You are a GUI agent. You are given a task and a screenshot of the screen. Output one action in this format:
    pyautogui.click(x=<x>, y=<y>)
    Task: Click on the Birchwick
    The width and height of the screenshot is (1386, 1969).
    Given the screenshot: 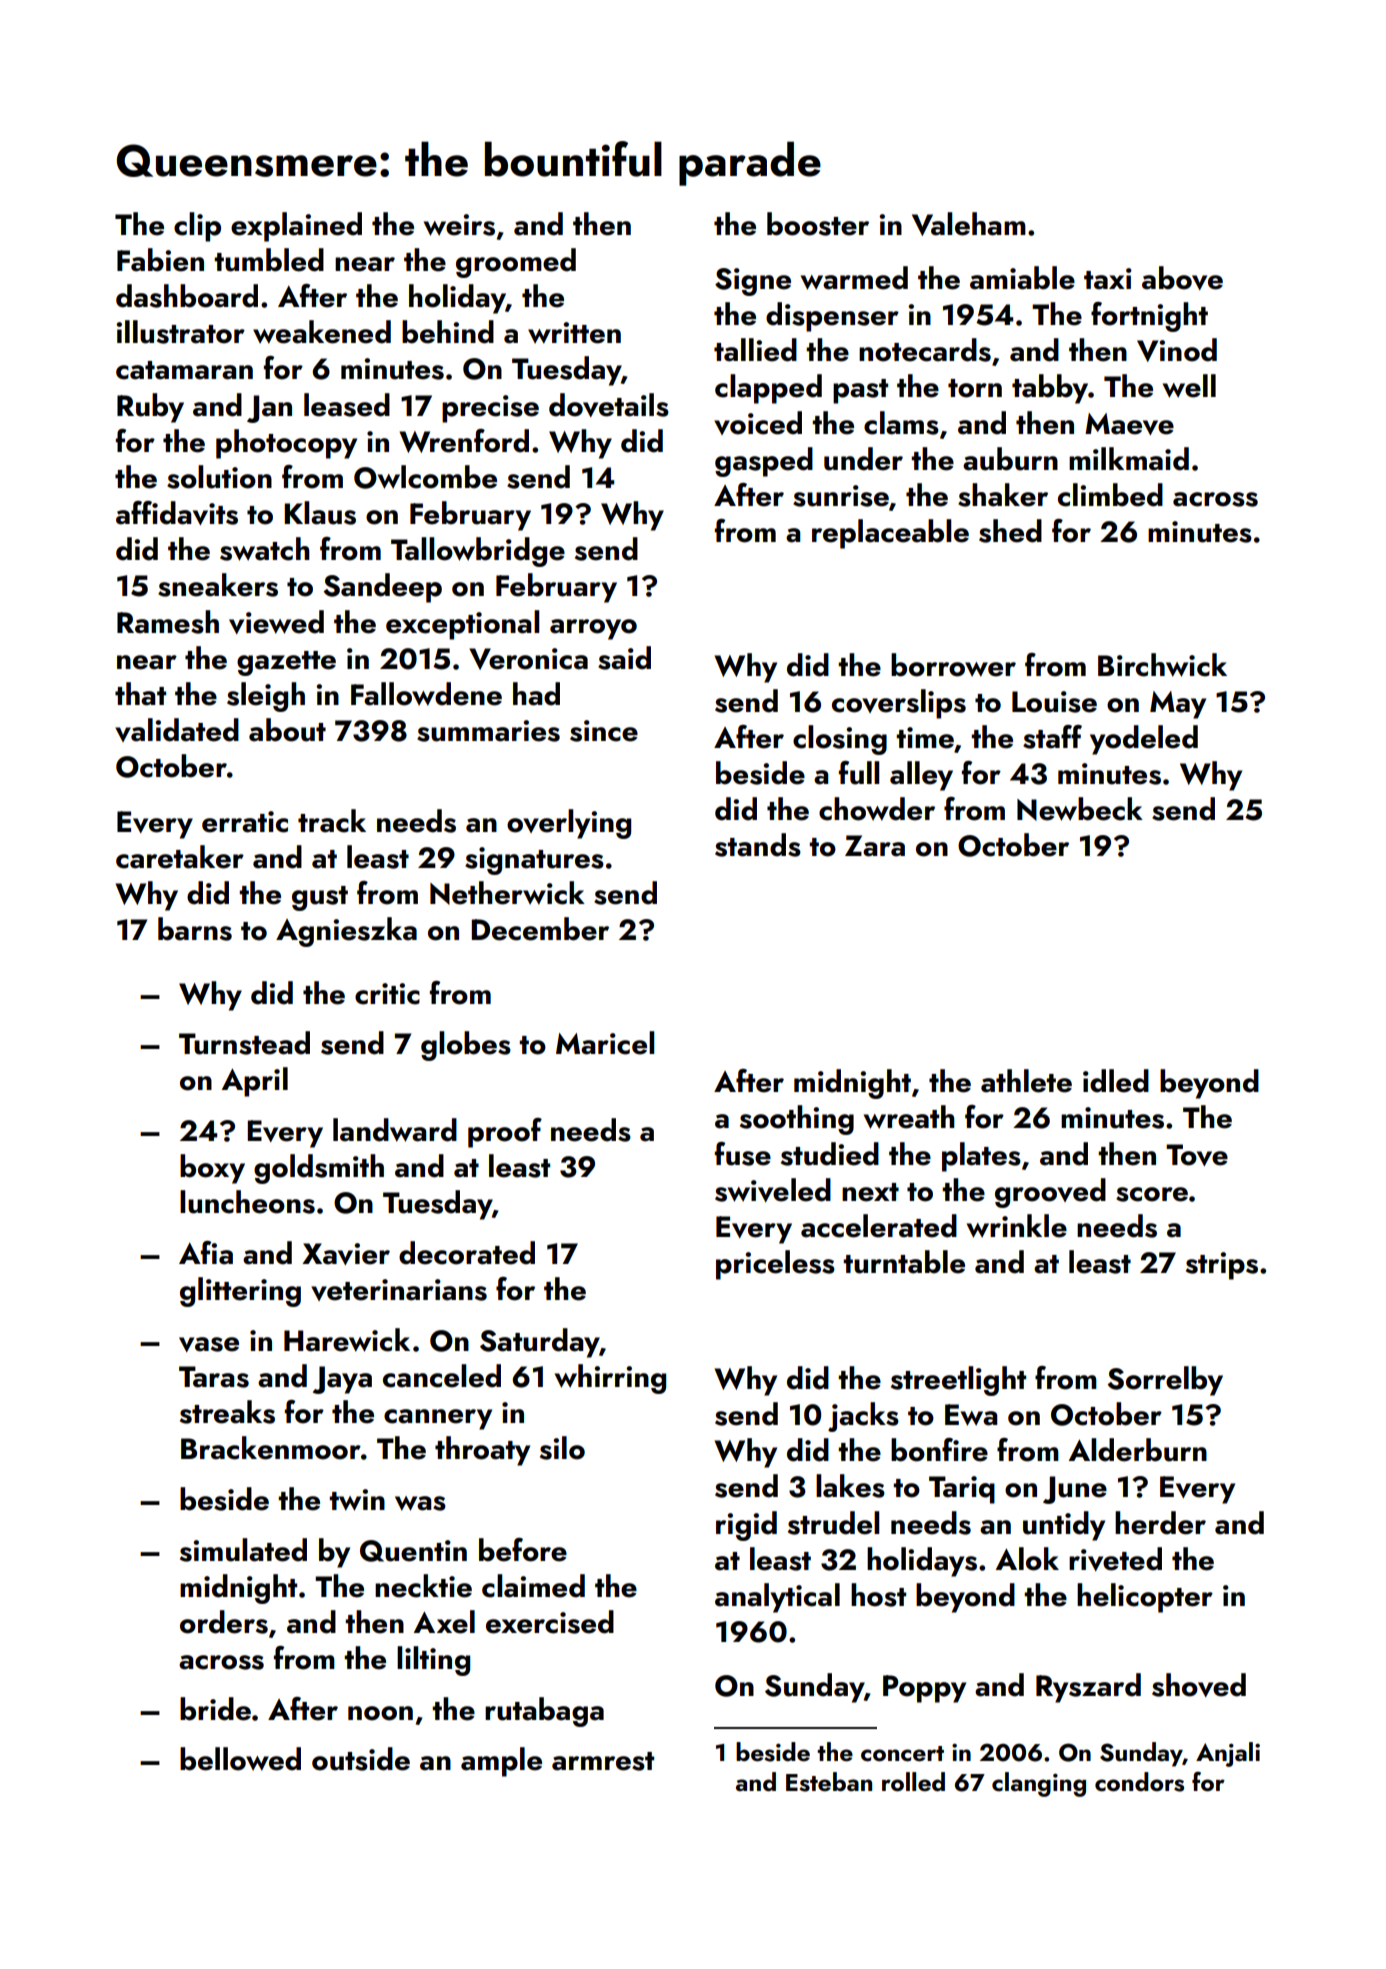 What is the action you would take?
    pyautogui.click(x=1162, y=665)
